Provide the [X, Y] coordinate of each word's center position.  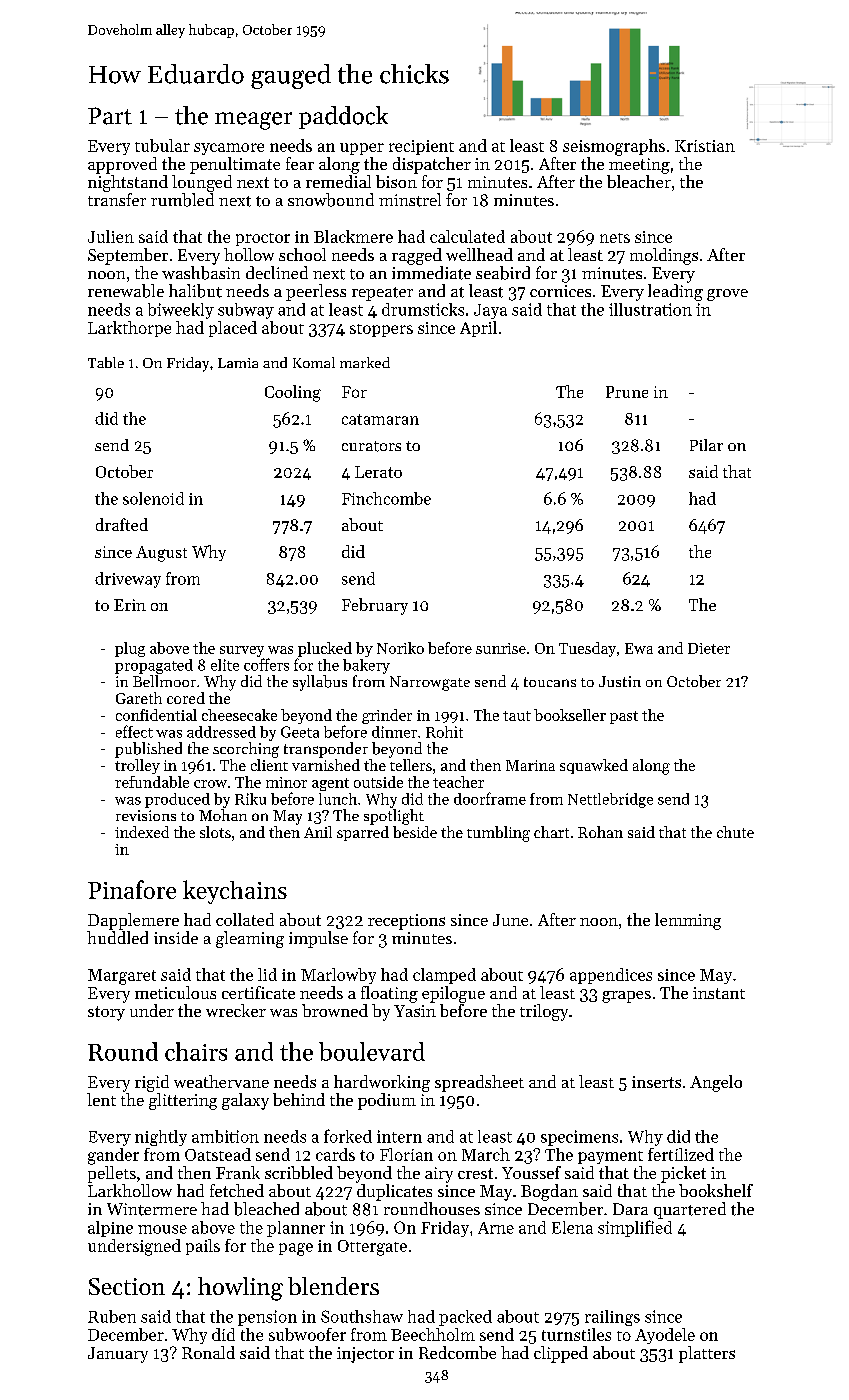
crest [475, 1173]
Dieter [709, 648]
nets [615, 238]
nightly [161, 1138]
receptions [406, 922]
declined [277, 272]
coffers [266, 664]
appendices [611, 976]
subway [246, 311]
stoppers [381, 330]
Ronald [208, 1352]
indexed [142, 832]
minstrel [410, 200]
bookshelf [716, 1190]
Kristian [705, 146]
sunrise [501, 648]
